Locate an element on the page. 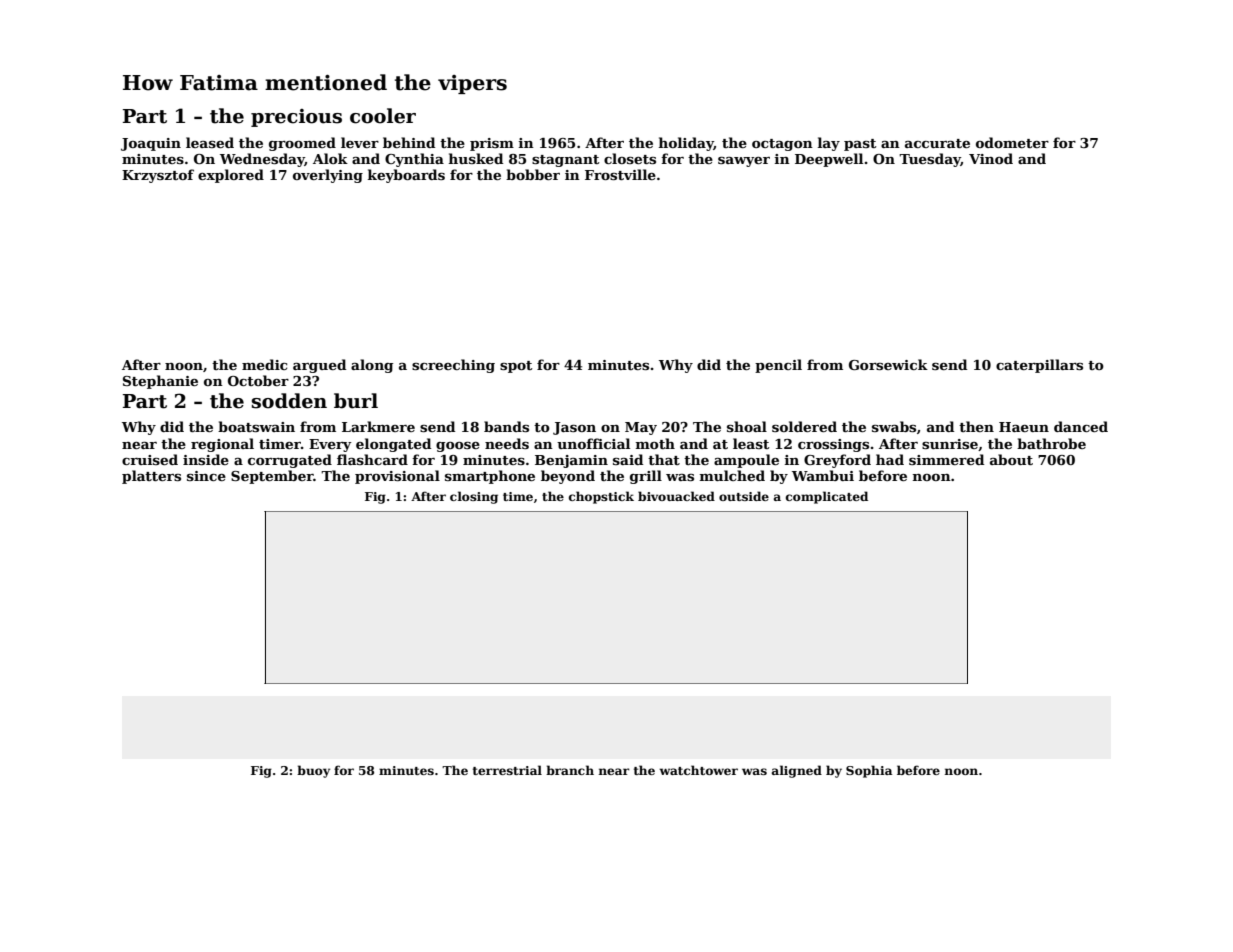 Image resolution: width=1233 pixels, height=952 pixels. sawyer is located at coordinates (744, 162).
